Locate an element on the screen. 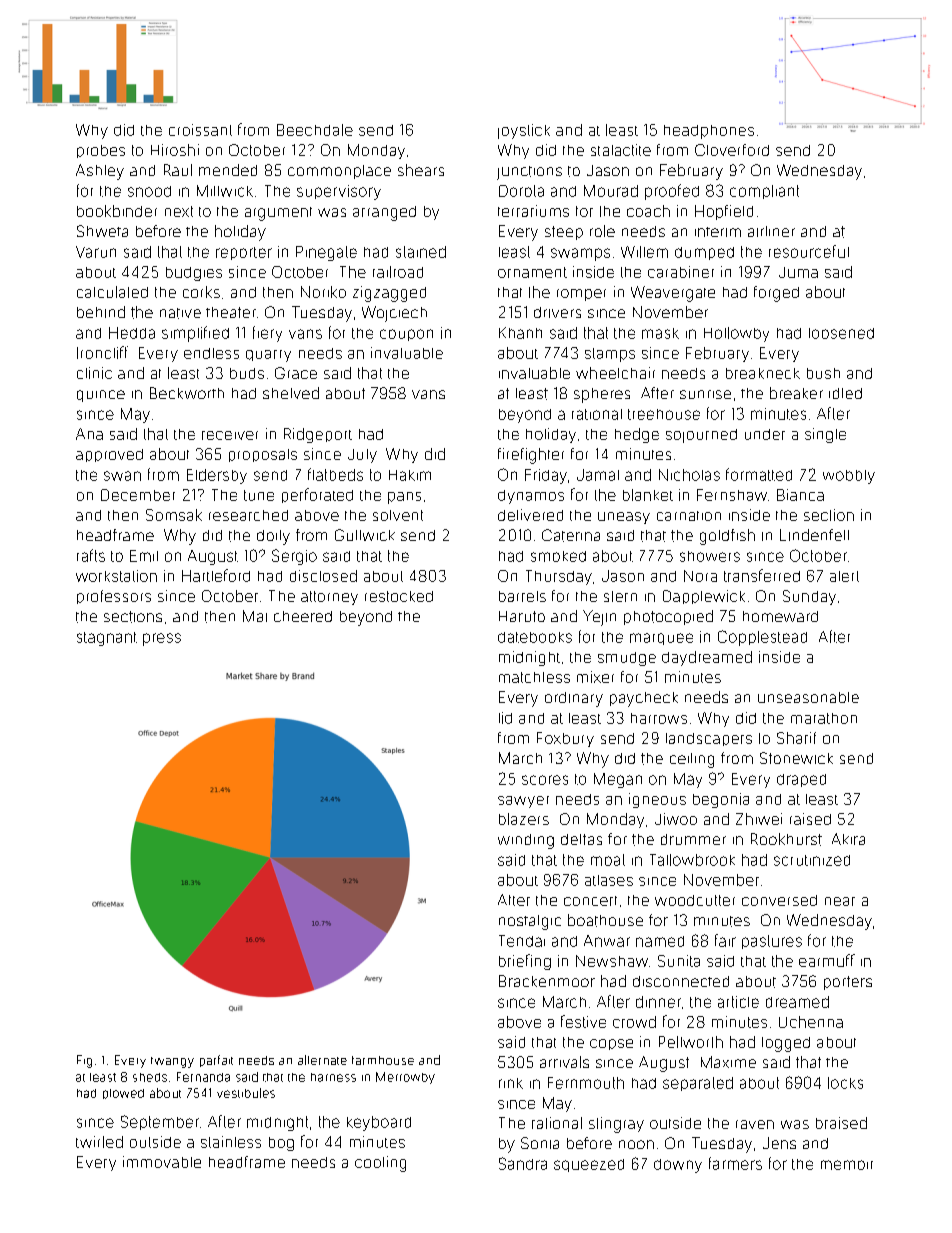  firefighter is located at coordinates (531, 456).
